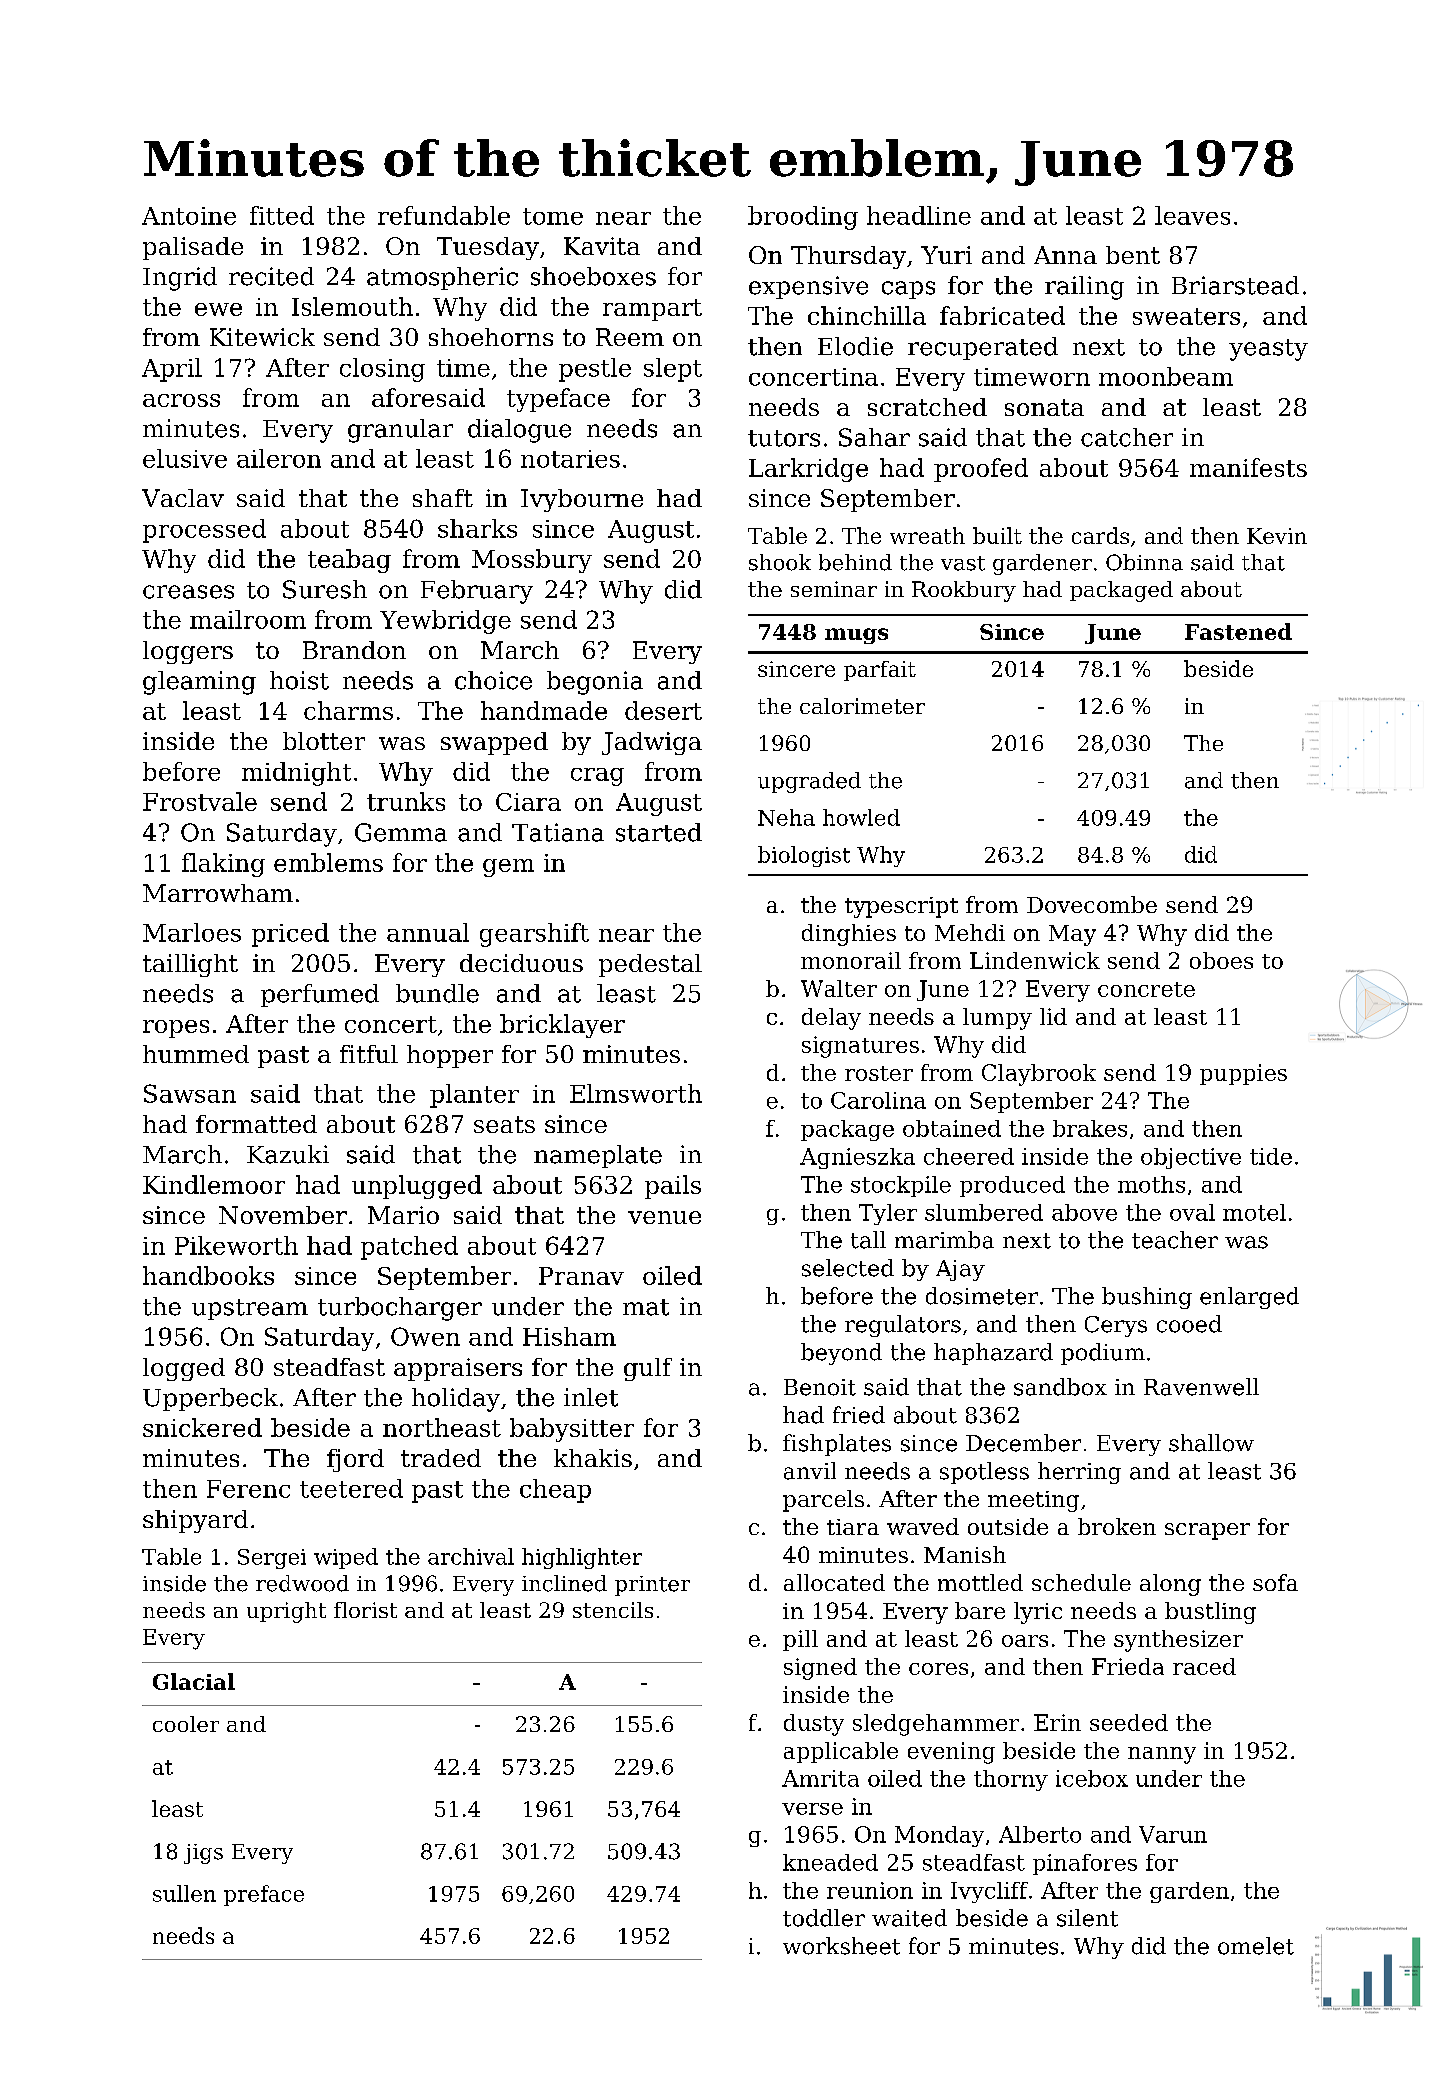 The height and width of the screenshot is (2100, 1450). Describe the element at coordinates (195, 1521) in the screenshot. I see `shipyard` at that location.
